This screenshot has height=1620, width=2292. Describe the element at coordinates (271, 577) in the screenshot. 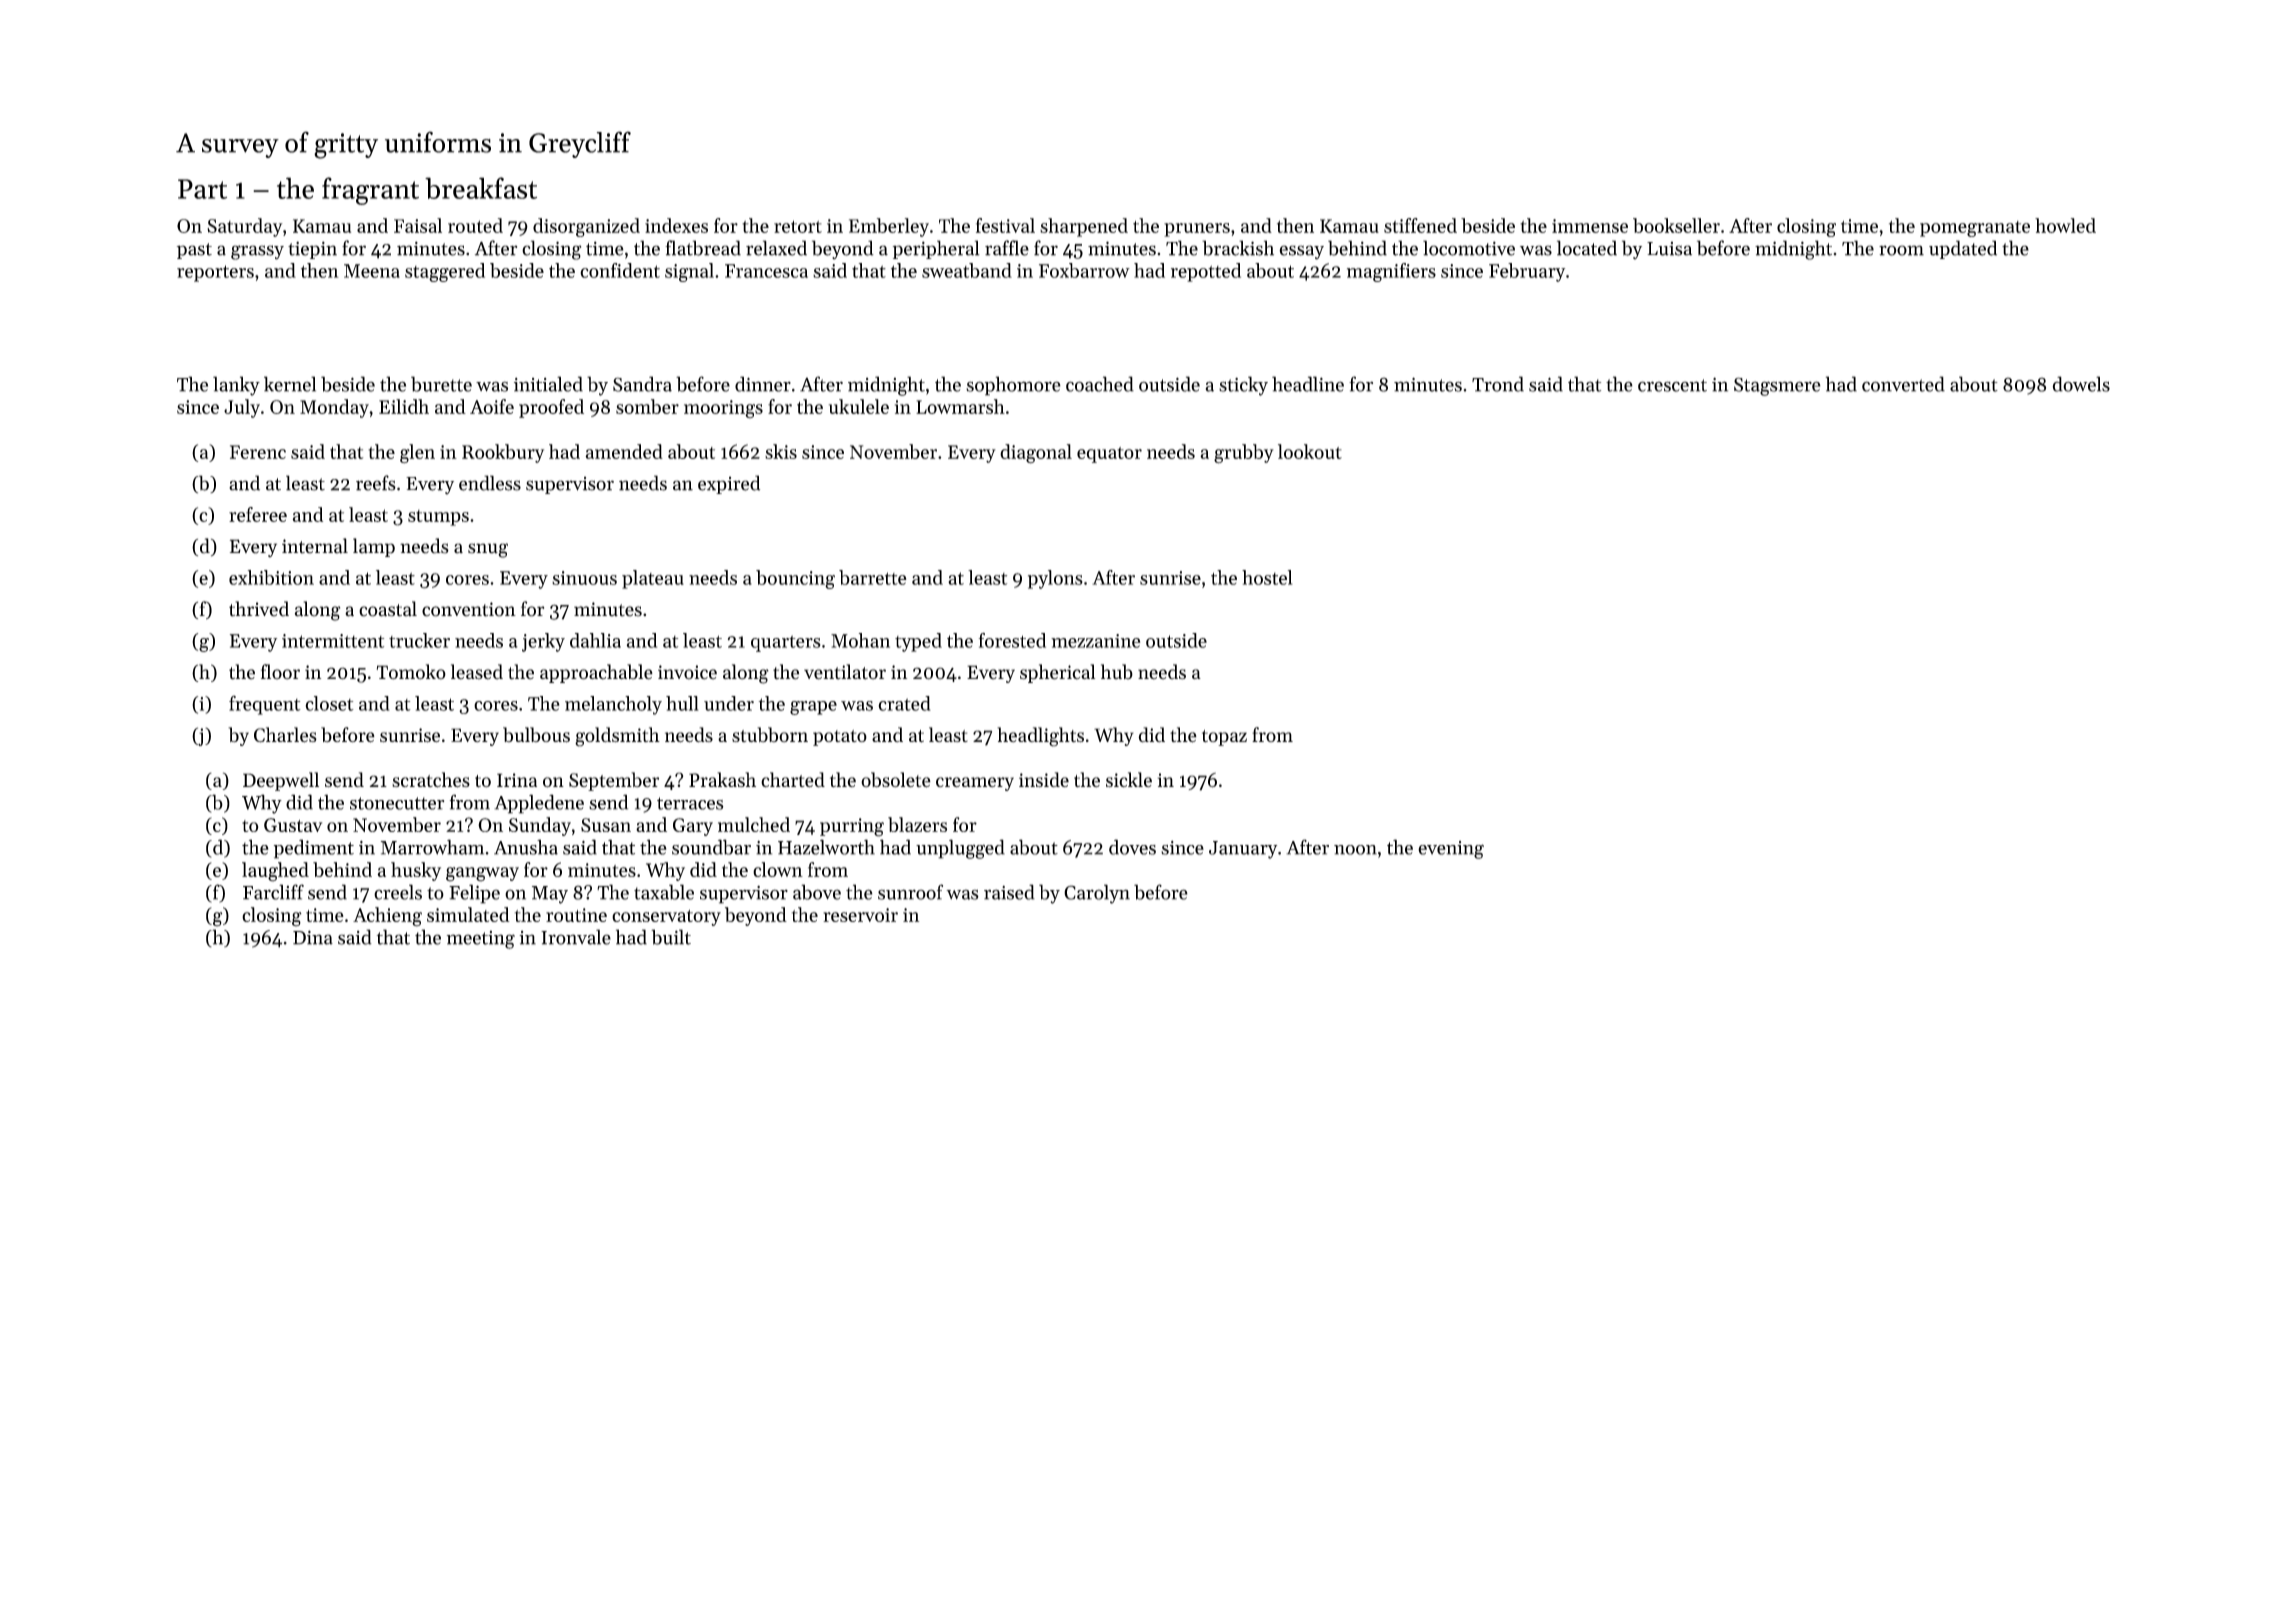

I see `exhibition` at that location.
